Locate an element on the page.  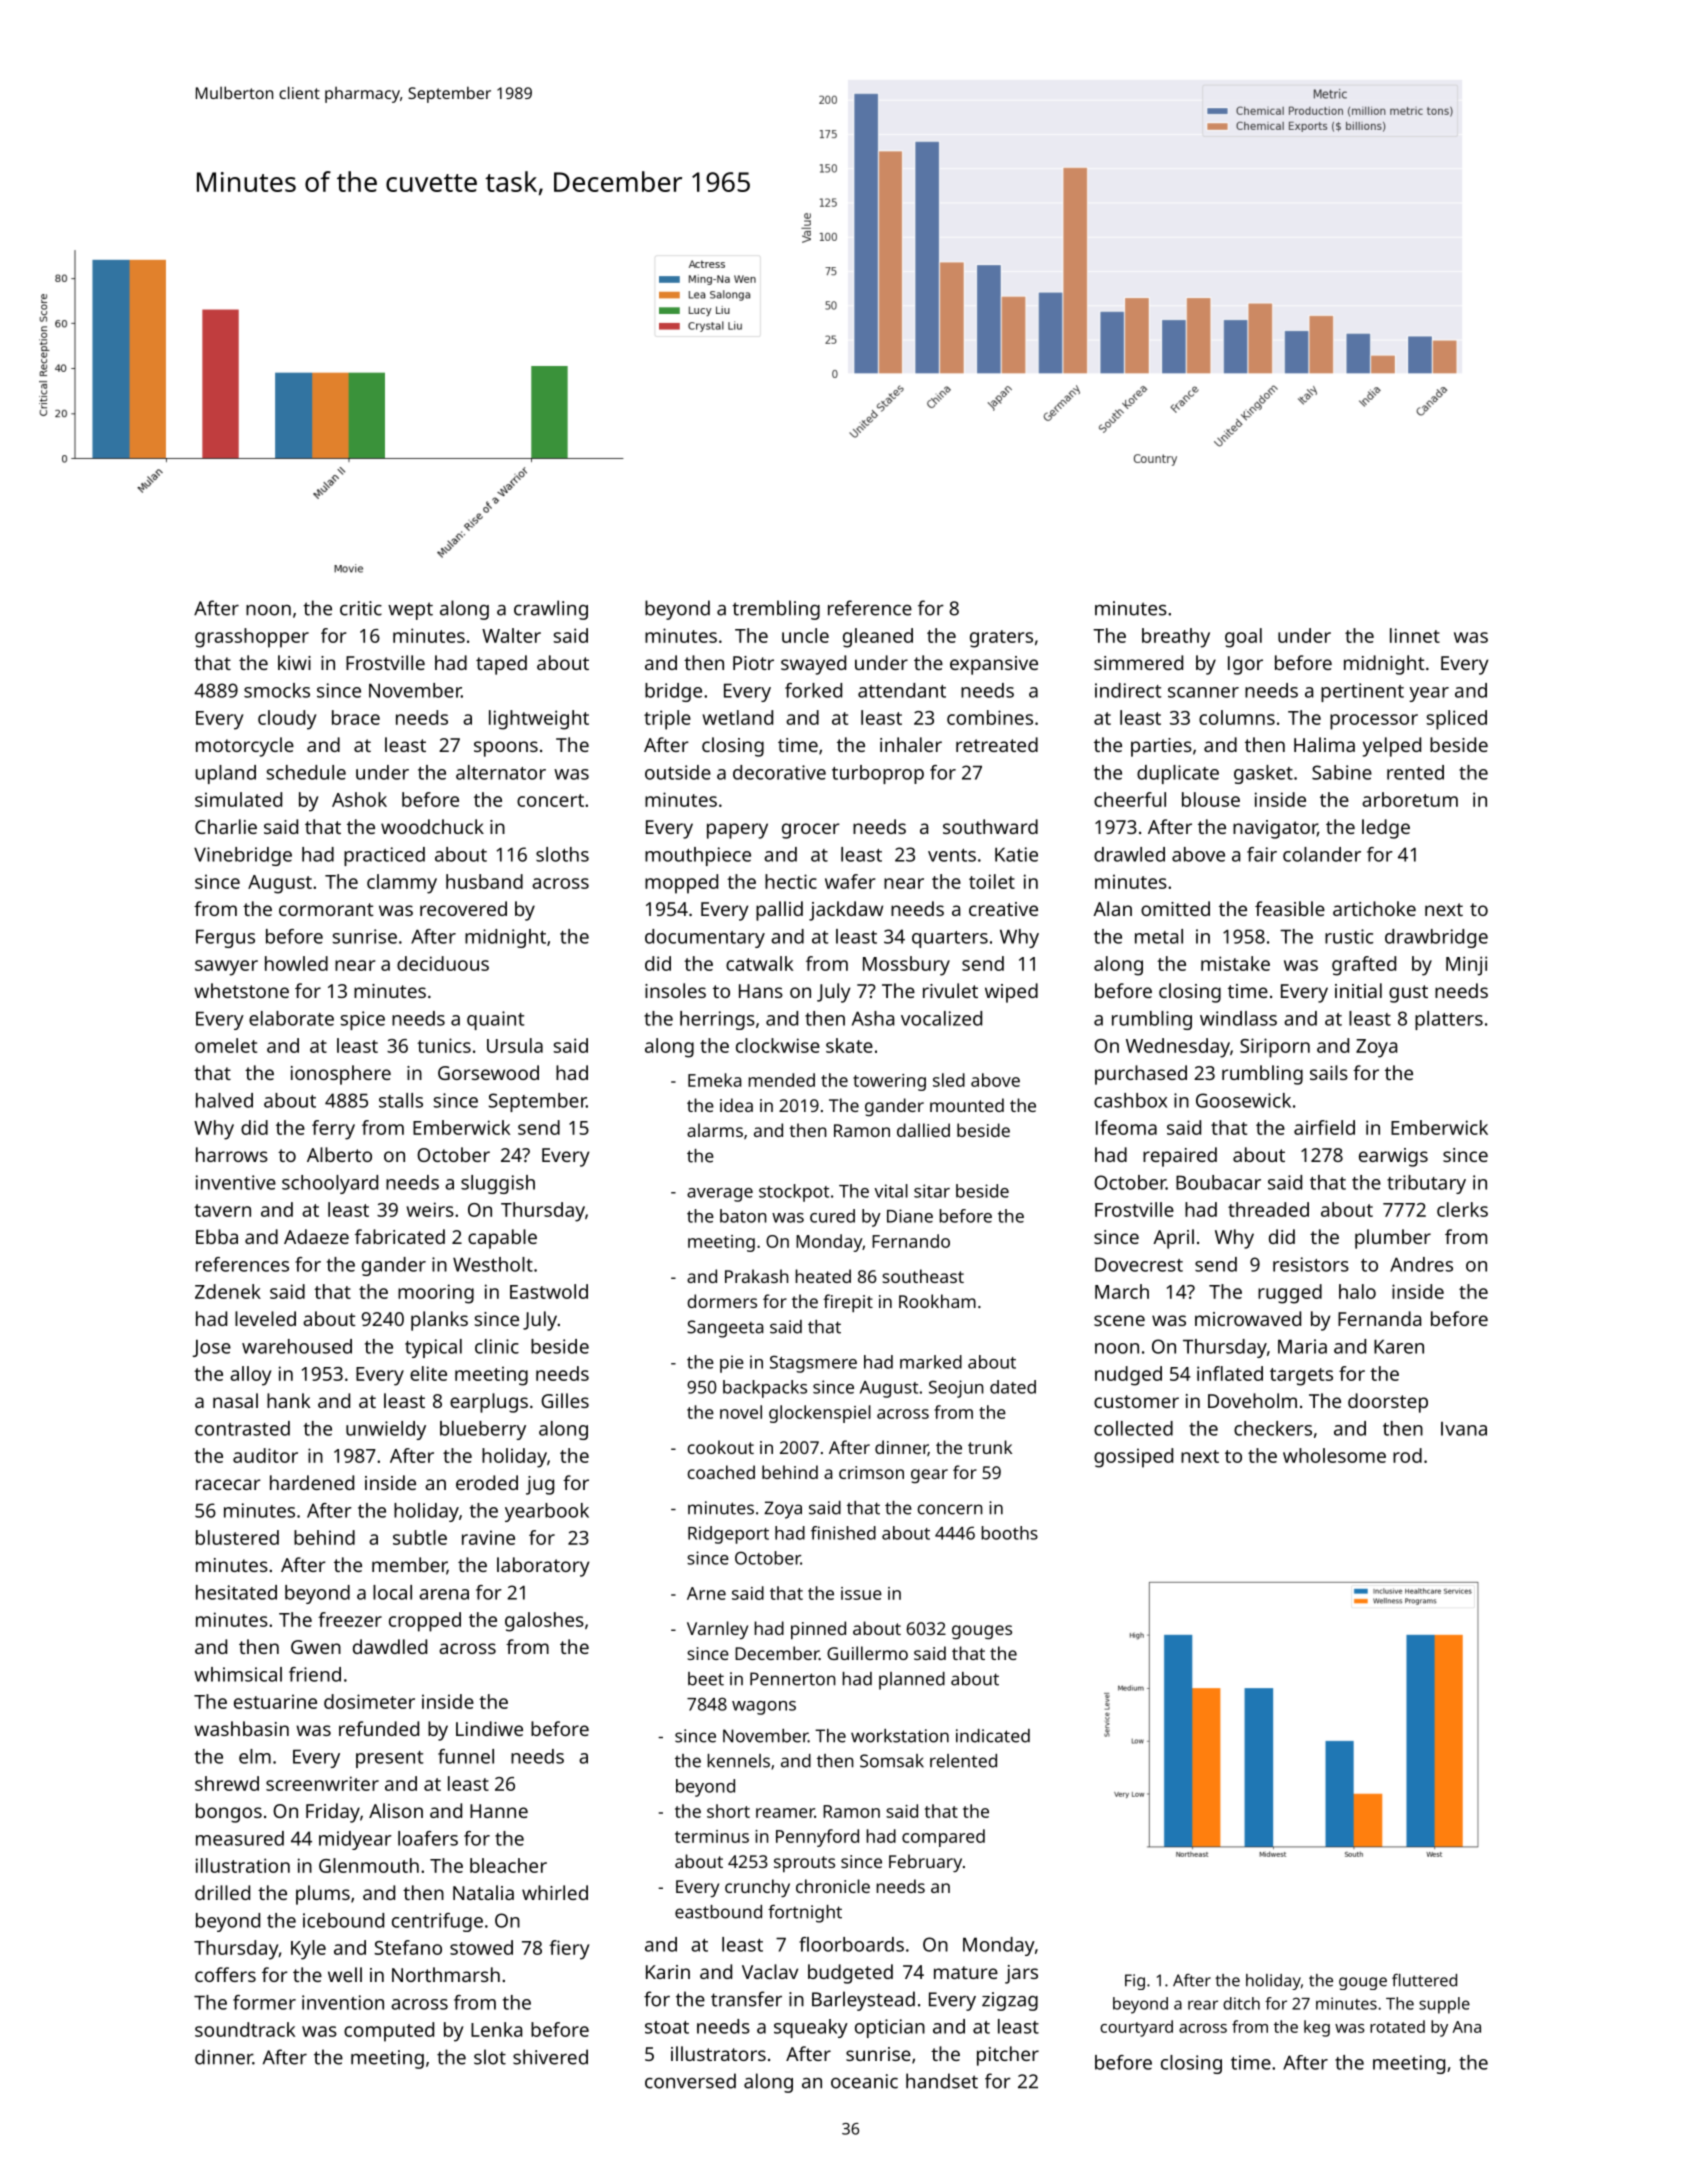
courtyard is located at coordinates (1136, 2028).
